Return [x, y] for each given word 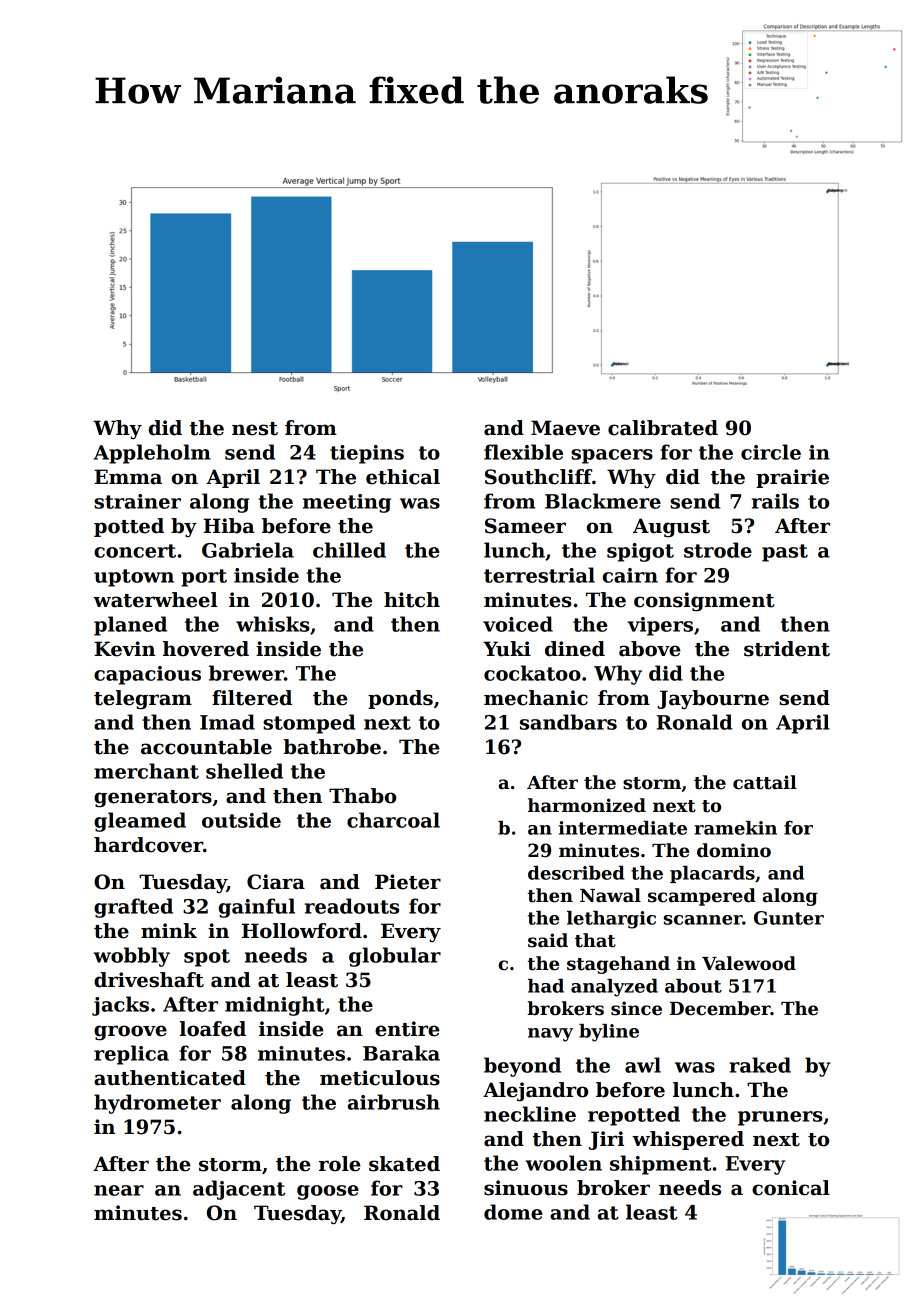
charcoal [393, 820]
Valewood [749, 963]
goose [328, 1192]
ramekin [735, 828]
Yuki [507, 649]
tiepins [367, 454]
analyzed [614, 988]
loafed [213, 1029]
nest [255, 429]
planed [130, 626]
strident [787, 649]
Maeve [565, 428]
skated [404, 1164]
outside [241, 820]
